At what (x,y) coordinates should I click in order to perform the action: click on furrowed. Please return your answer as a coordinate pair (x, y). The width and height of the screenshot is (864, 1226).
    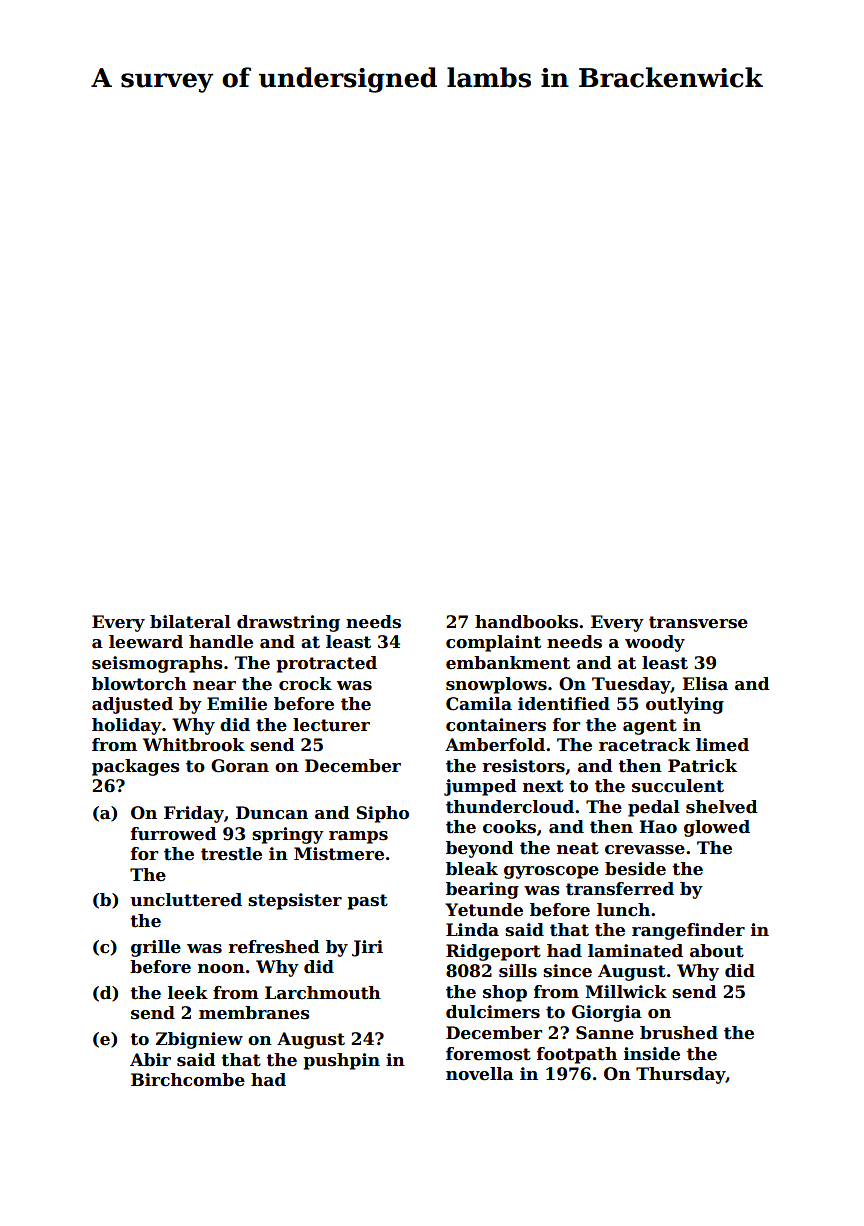
    Looking at the image, I should click on (173, 834).
